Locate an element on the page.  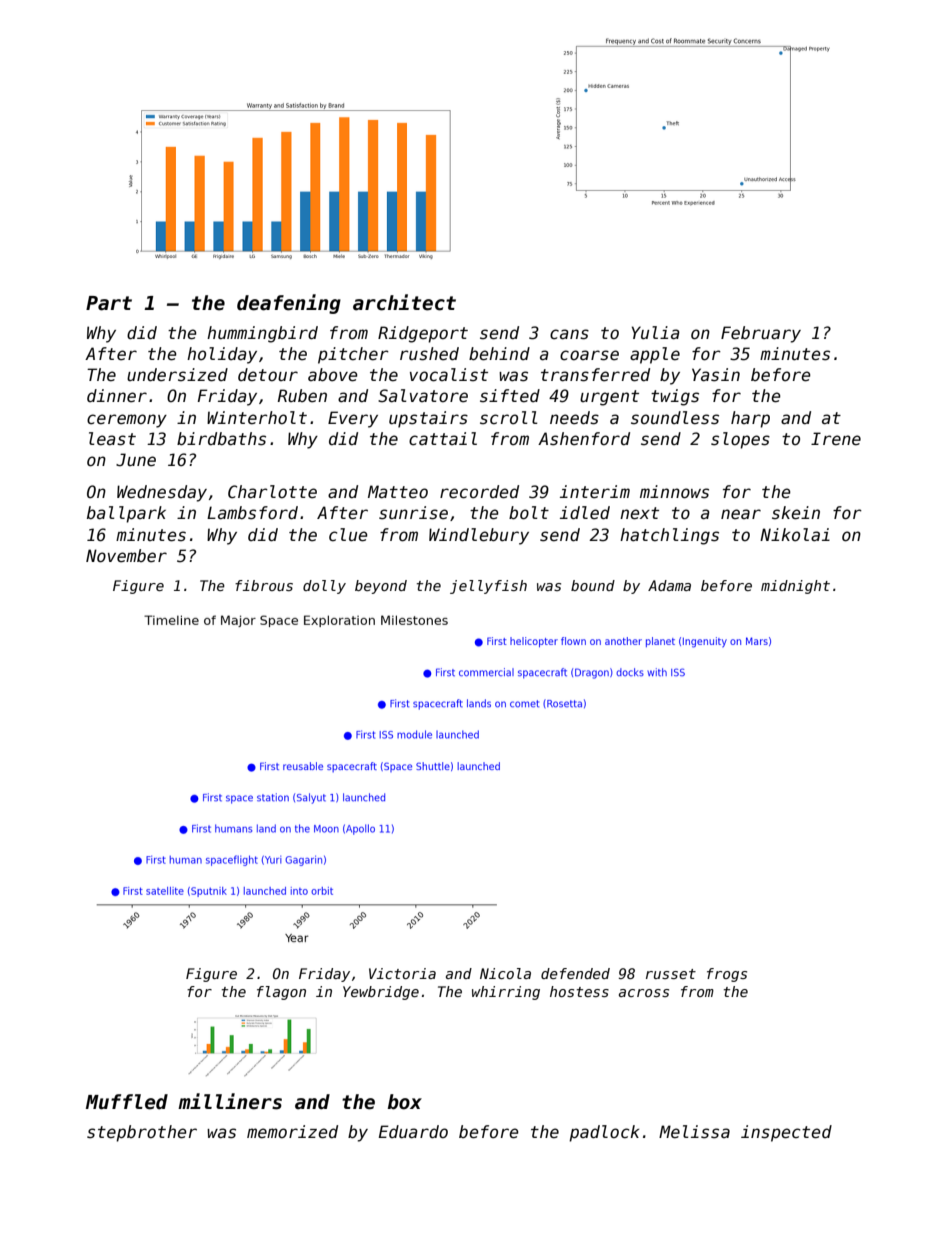
memorized is located at coordinates (292, 1132).
